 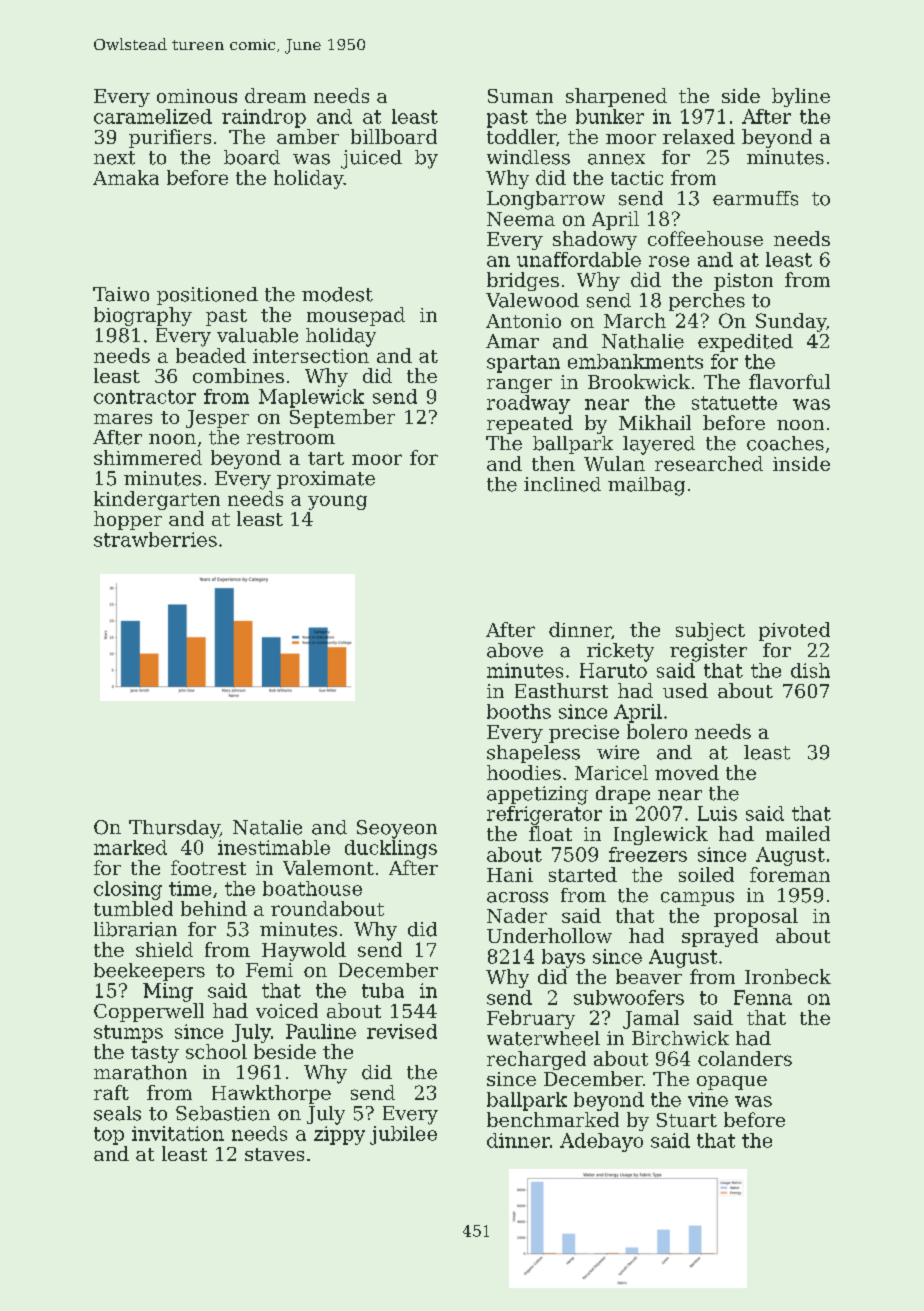 What do you see at coordinates (149, 1012) in the screenshot?
I see `Copperwell` at bounding box center [149, 1012].
